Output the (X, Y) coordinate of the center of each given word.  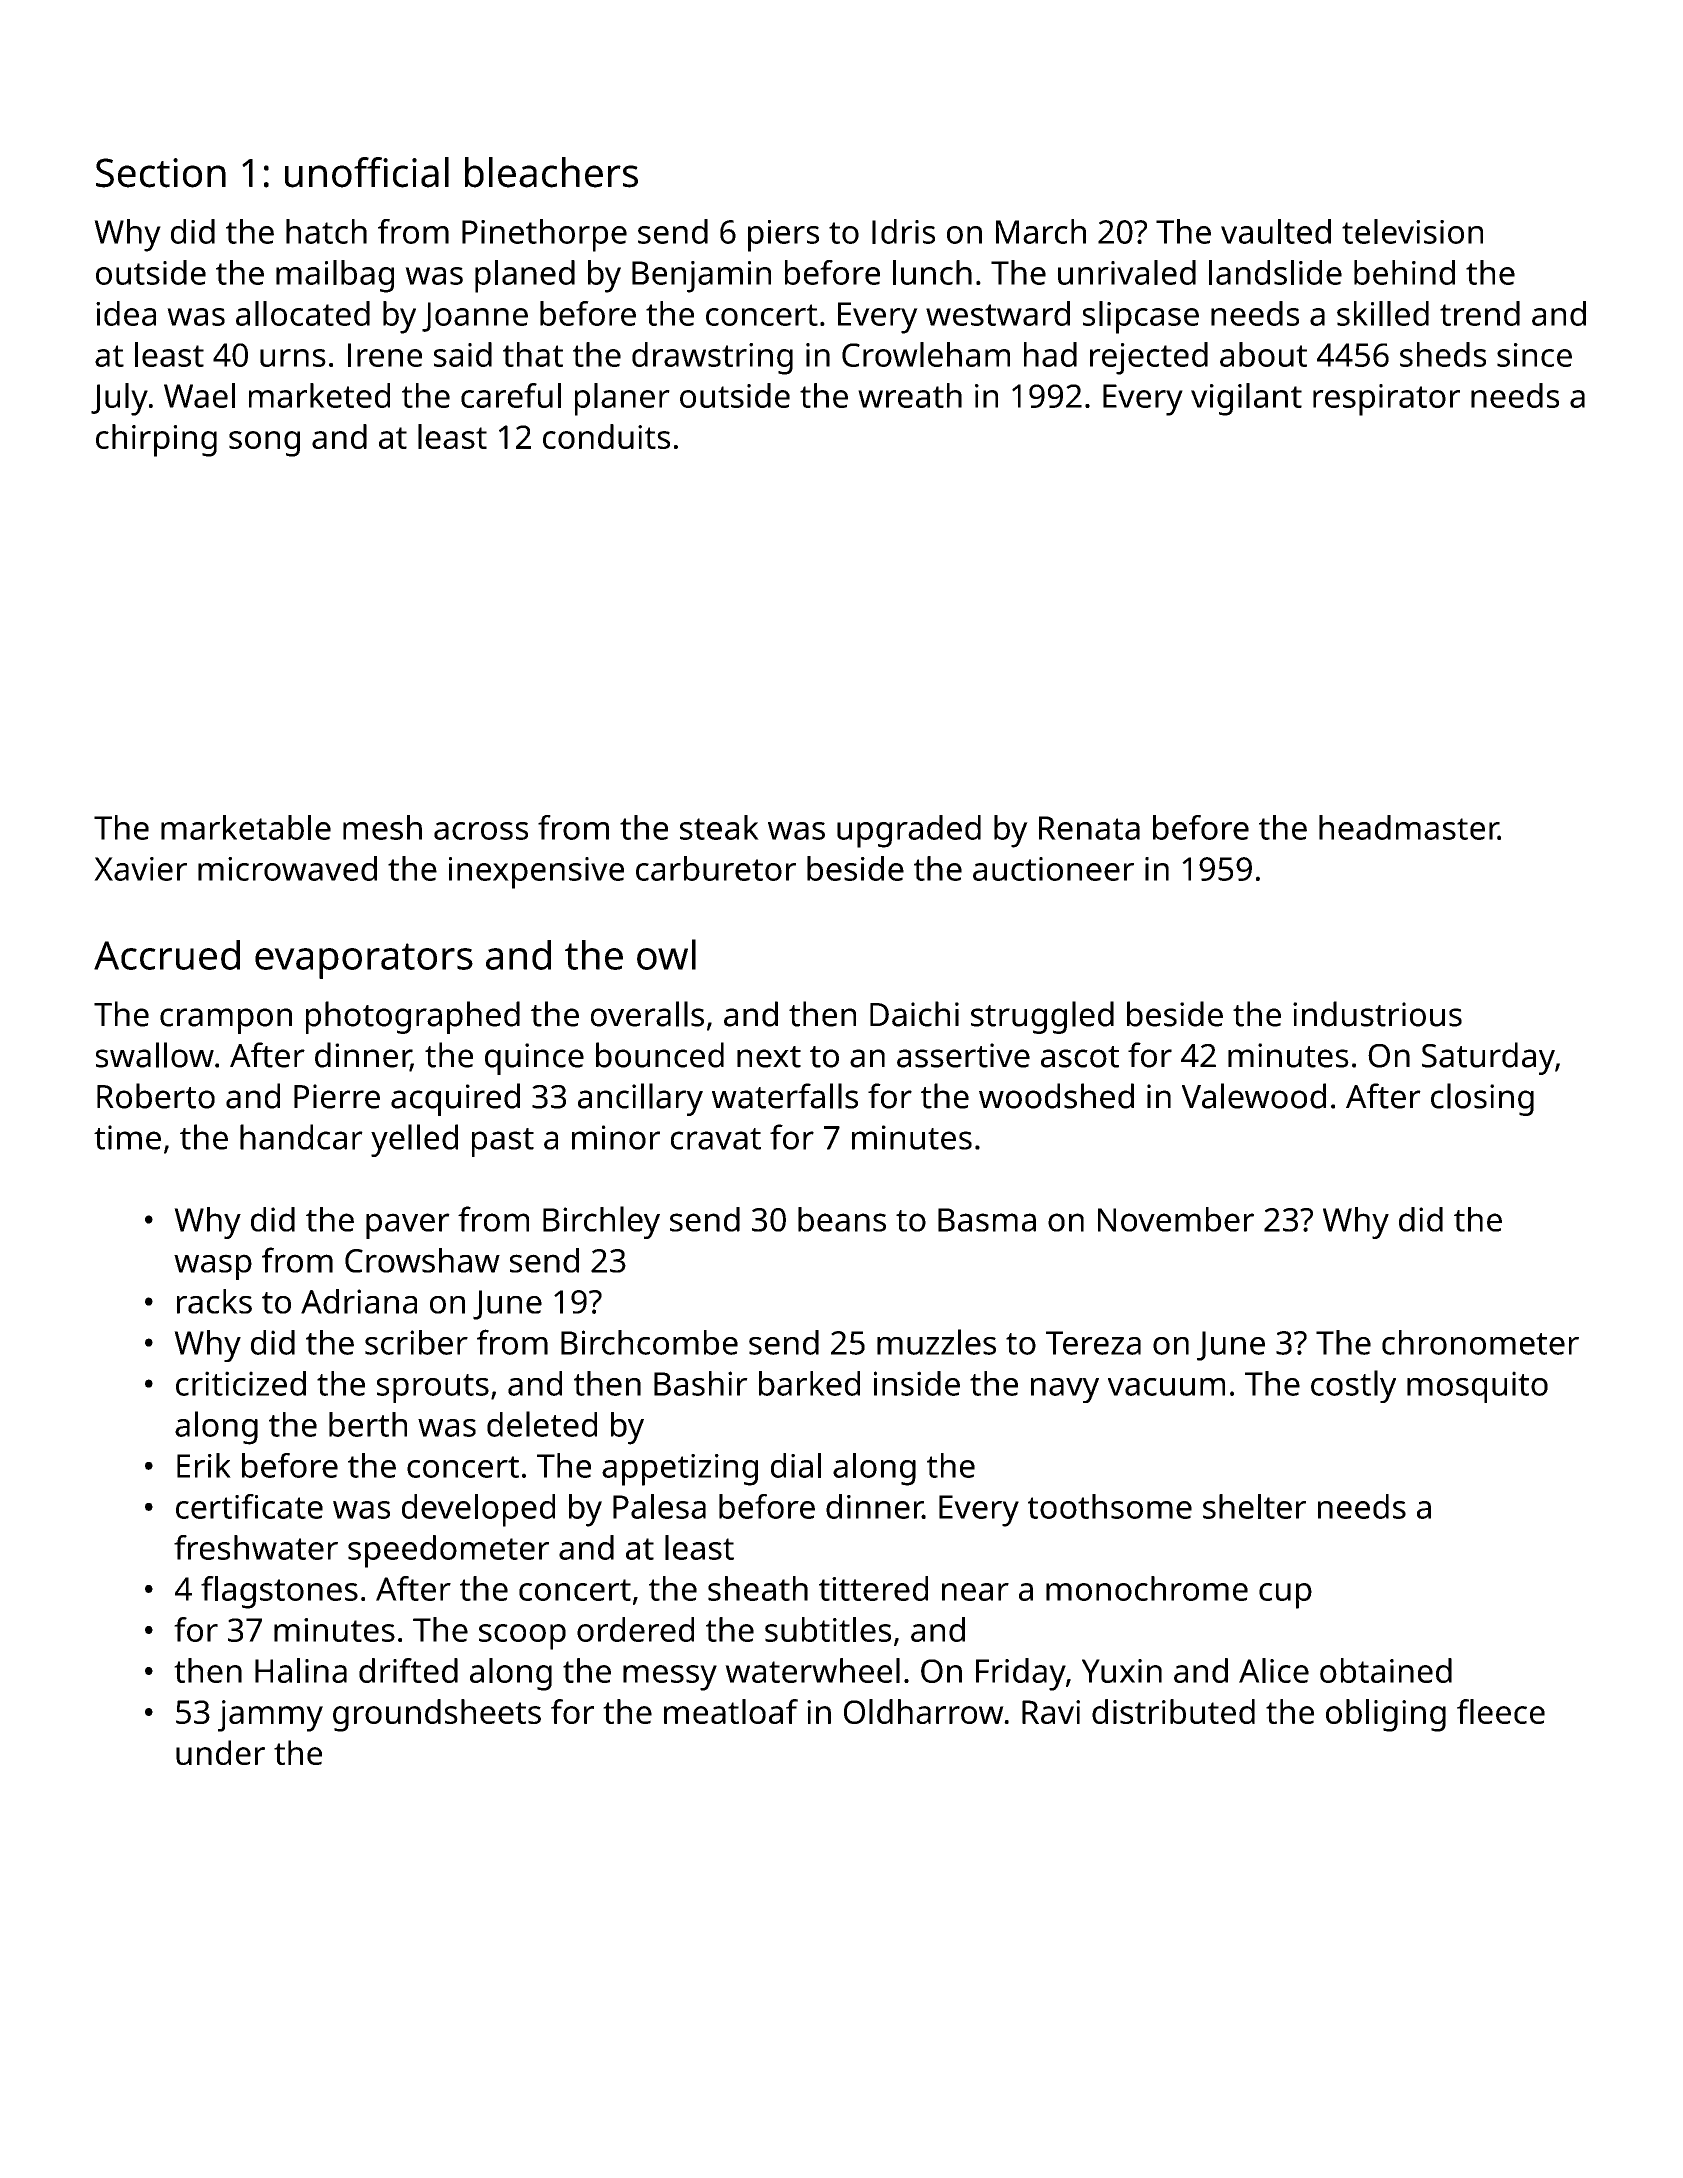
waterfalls (785, 1096)
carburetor (716, 868)
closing (1482, 1099)
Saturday (1488, 1058)
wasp (213, 1267)
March (1041, 231)
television (1412, 231)
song (264, 444)
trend (1480, 313)
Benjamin (701, 277)
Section (161, 173)
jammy (270, 1716)
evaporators (364, 961)
